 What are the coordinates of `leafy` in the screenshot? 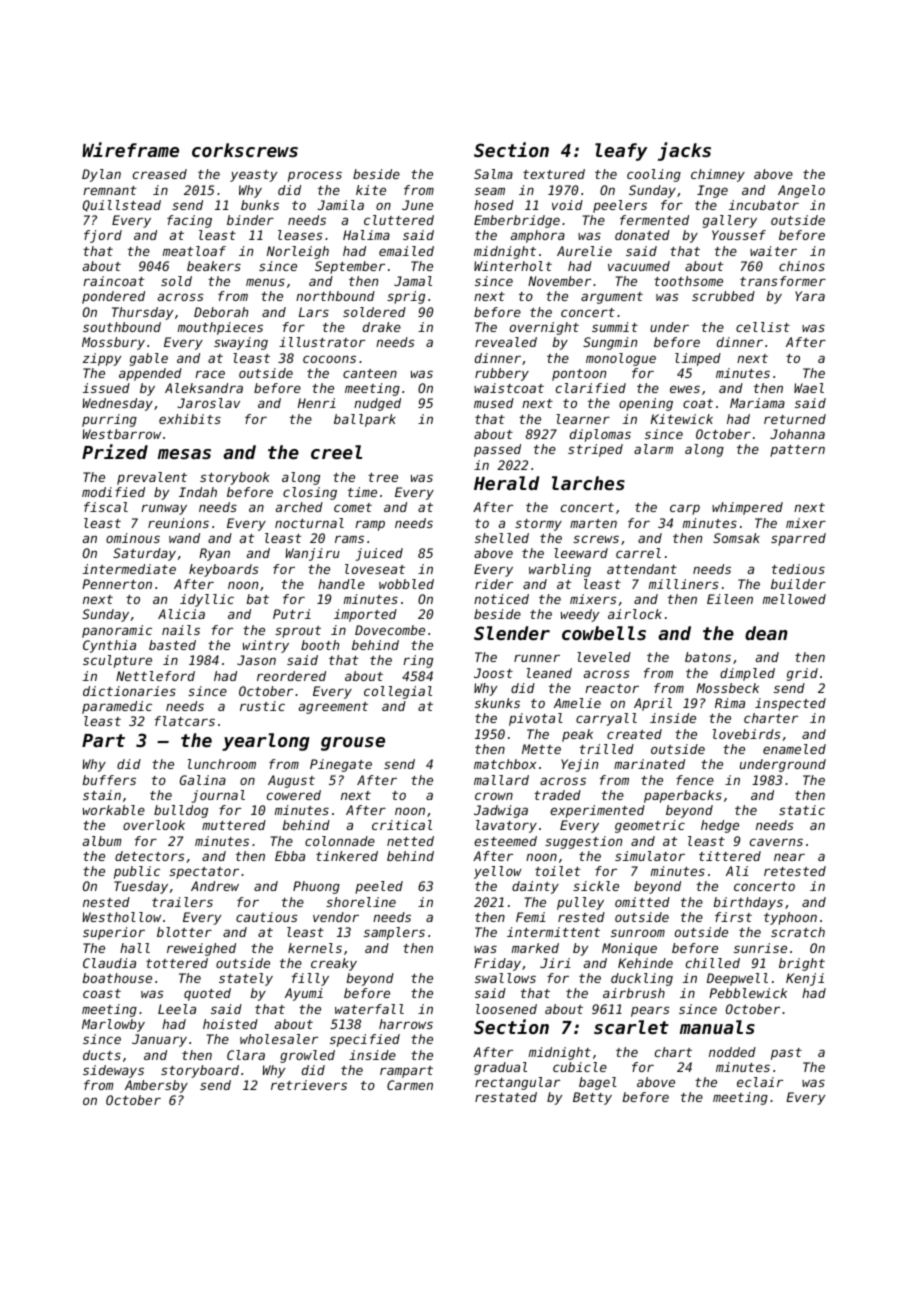 It's located at (621, 152).
